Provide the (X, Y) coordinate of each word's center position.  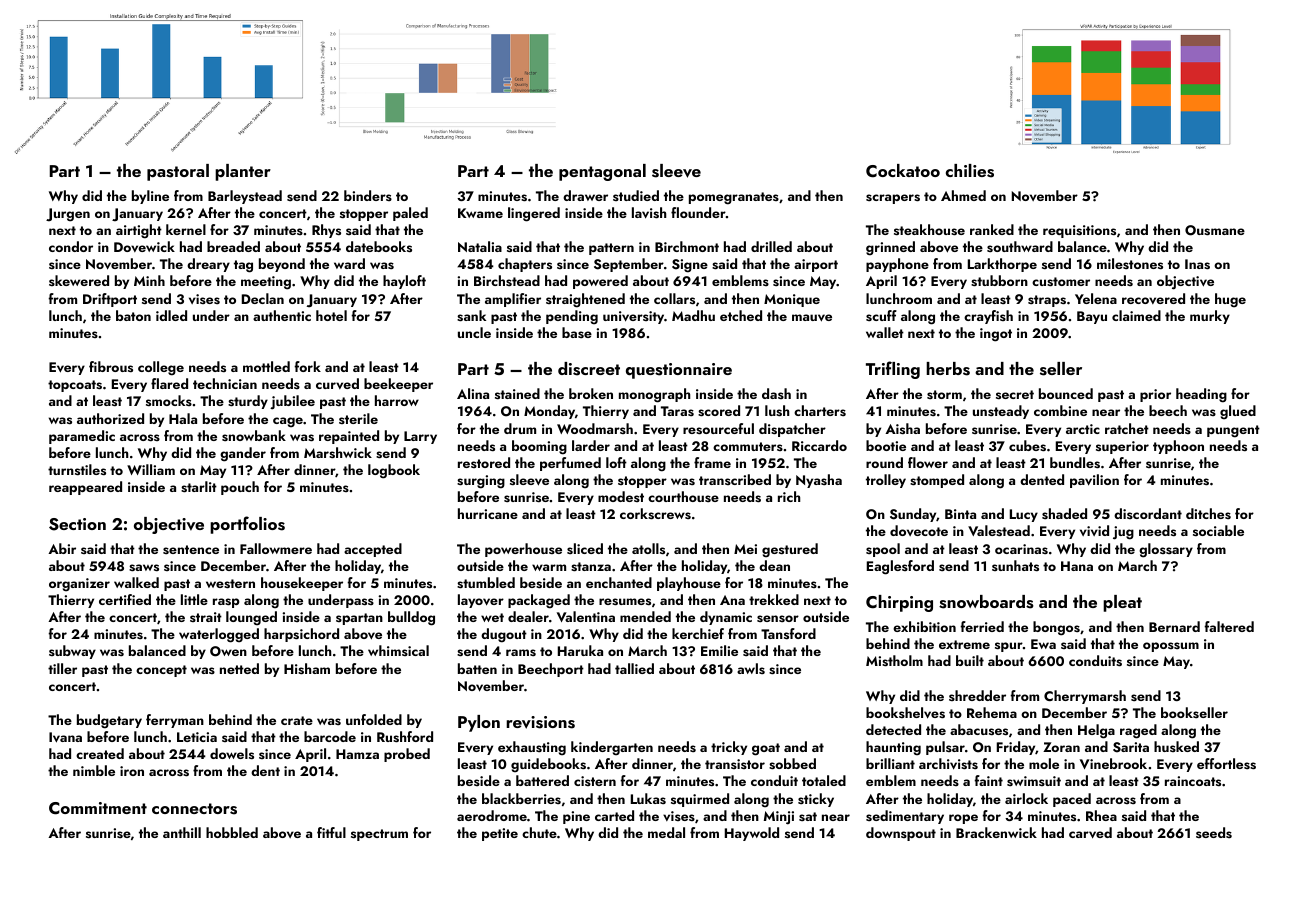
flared (169, 383)
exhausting (532, 748)
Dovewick (144, 246)
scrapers (893, 199)
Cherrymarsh (1085, 697)
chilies (970, 171)
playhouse (689, 584)
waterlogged (219, 635)
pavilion (1094, 481)
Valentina (586, 616)
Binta (960, 514)
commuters (748, 446)
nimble (94, 770)
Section (77, 524)
